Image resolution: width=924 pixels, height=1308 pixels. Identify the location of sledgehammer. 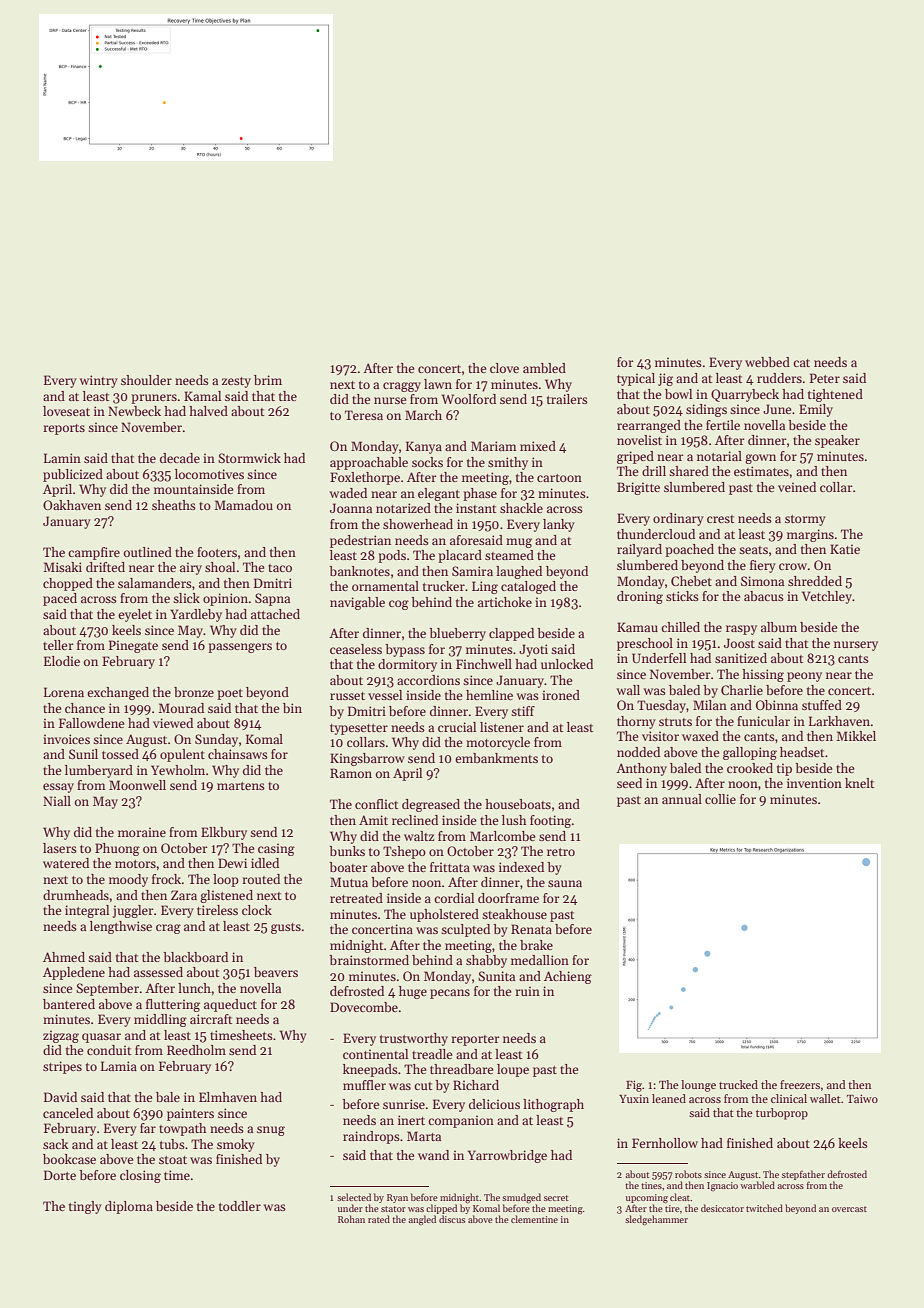
(656, 1220).
